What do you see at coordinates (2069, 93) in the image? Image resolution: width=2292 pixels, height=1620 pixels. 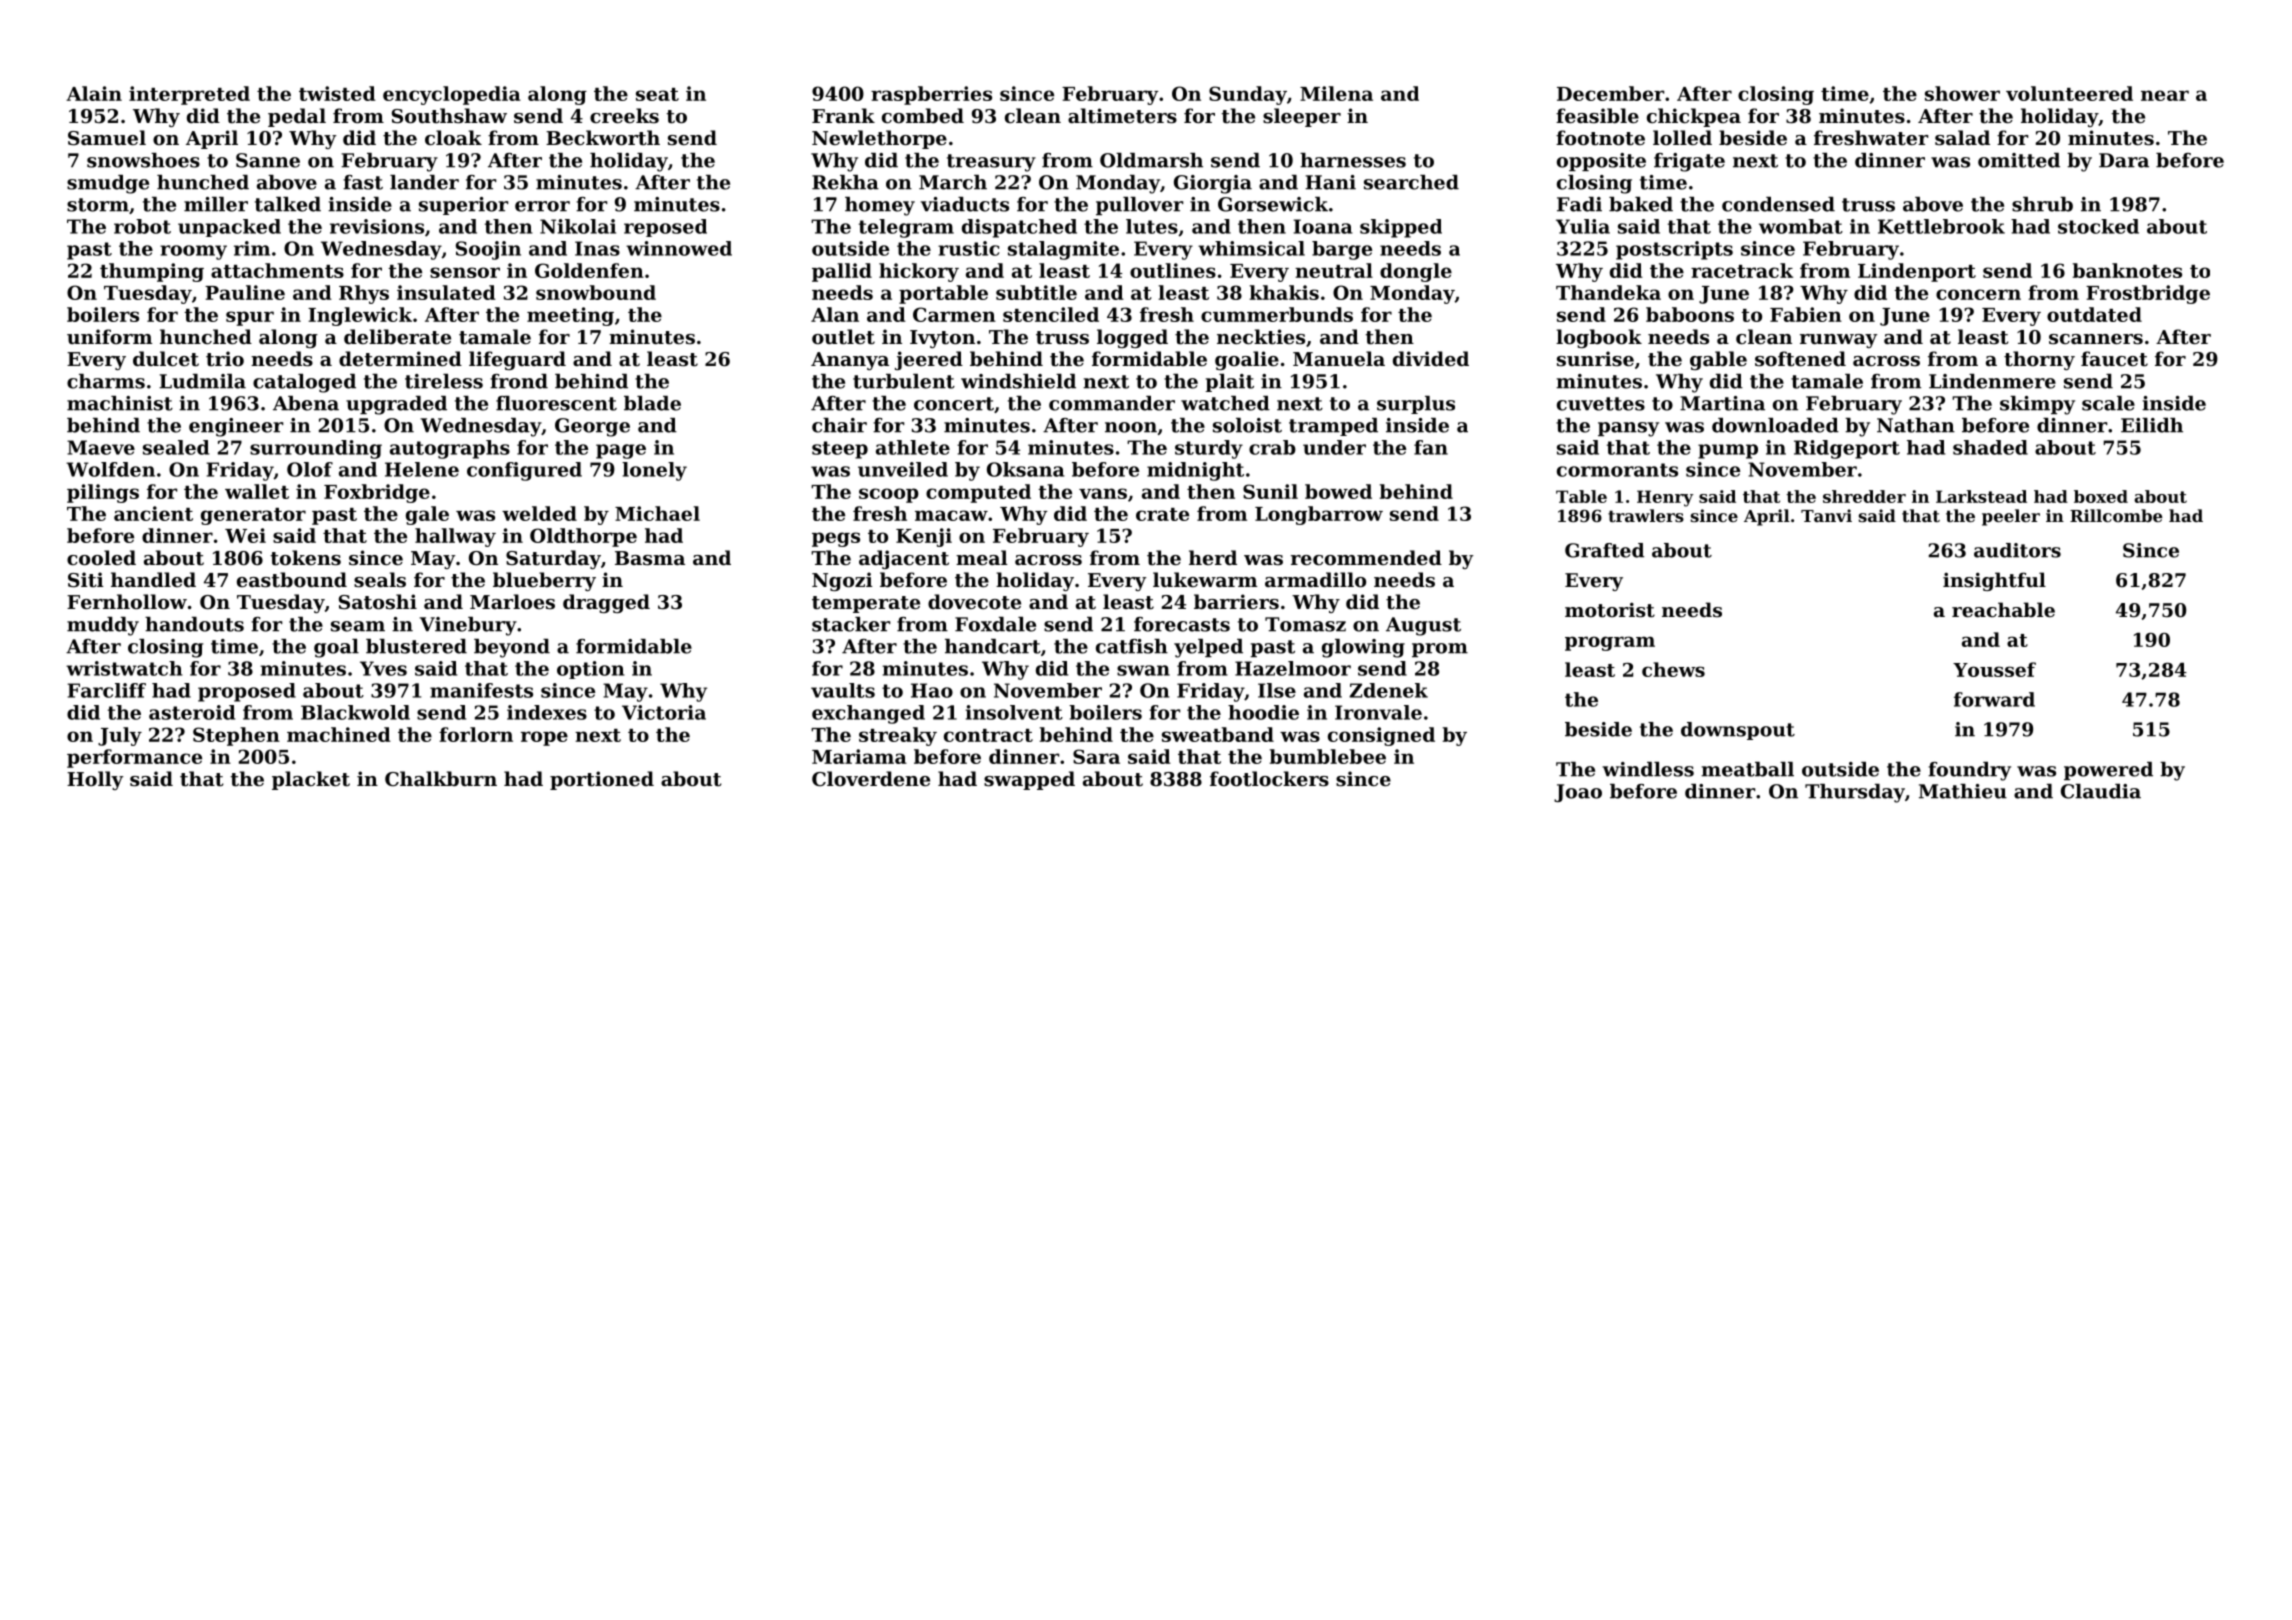 I see `volunteered` at bounding box center [2069, 93].
